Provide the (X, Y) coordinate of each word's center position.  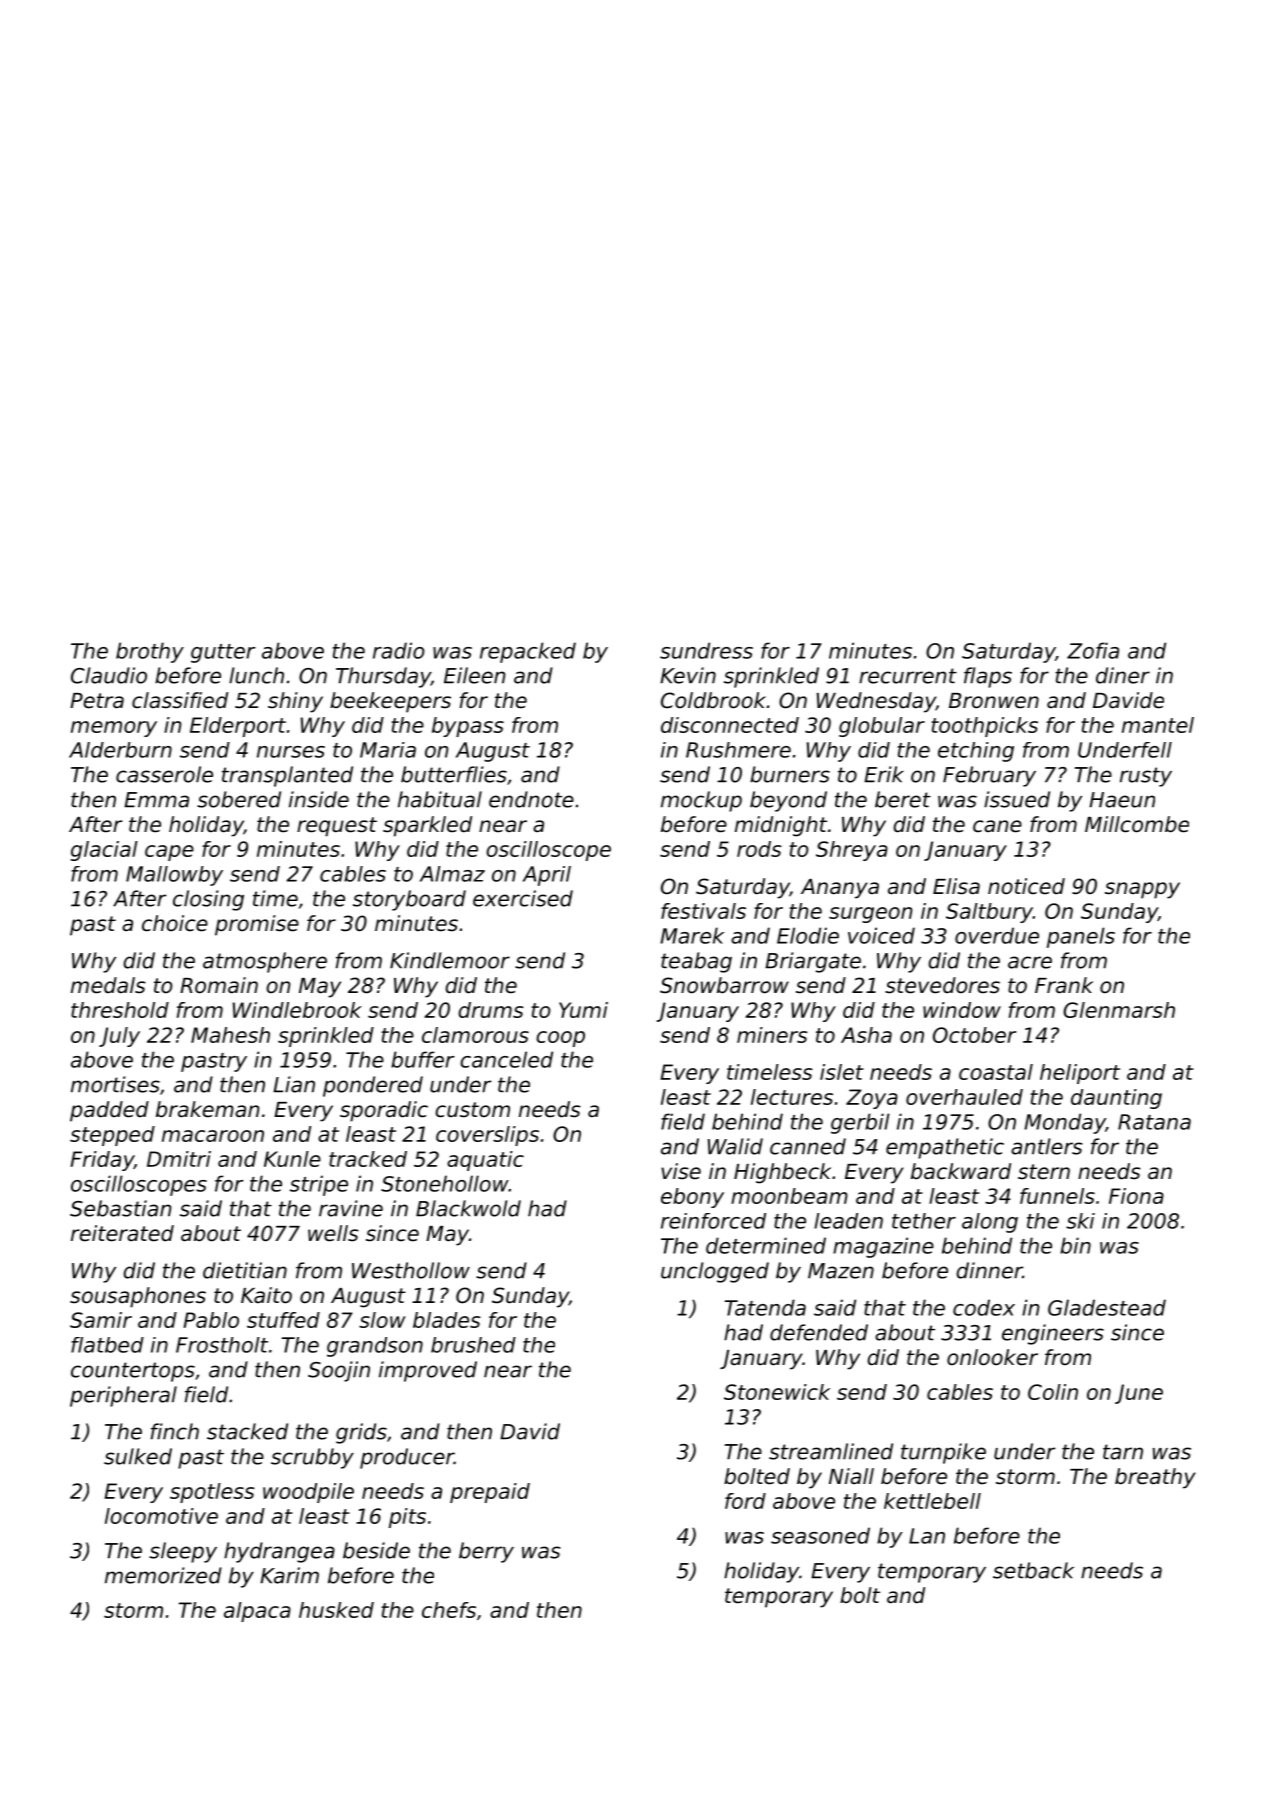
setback (1033, 1570)
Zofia (1093, 650)
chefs (449, 1610)
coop (560, 1039)
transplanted (287, 776)
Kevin (688, 675)
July (119, 1037)
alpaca (257, 1612)
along (990, 1223)
